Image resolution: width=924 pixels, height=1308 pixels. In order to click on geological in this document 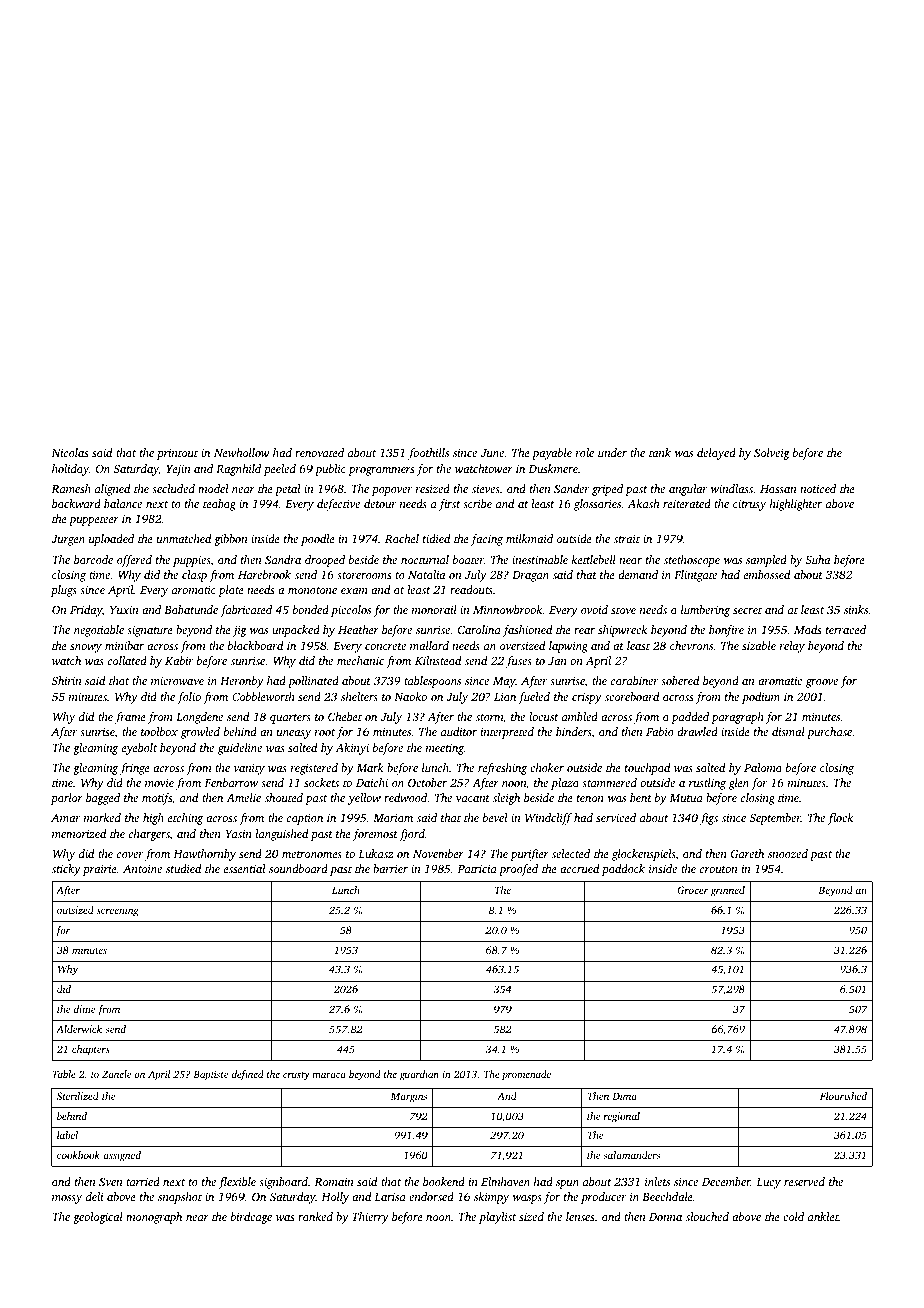, I will do `click(98, 1218)`.
